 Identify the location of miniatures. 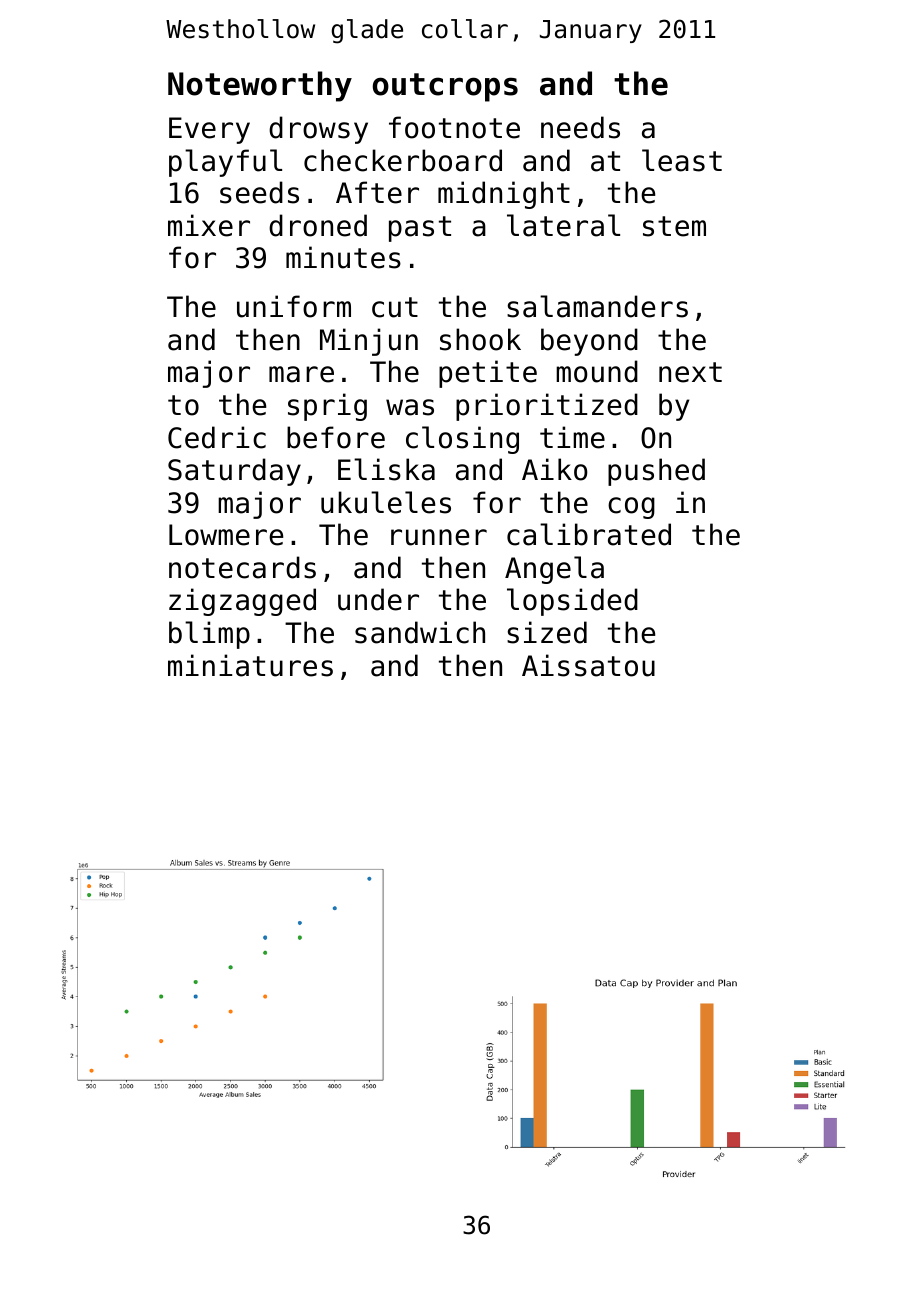
(250, 665).
